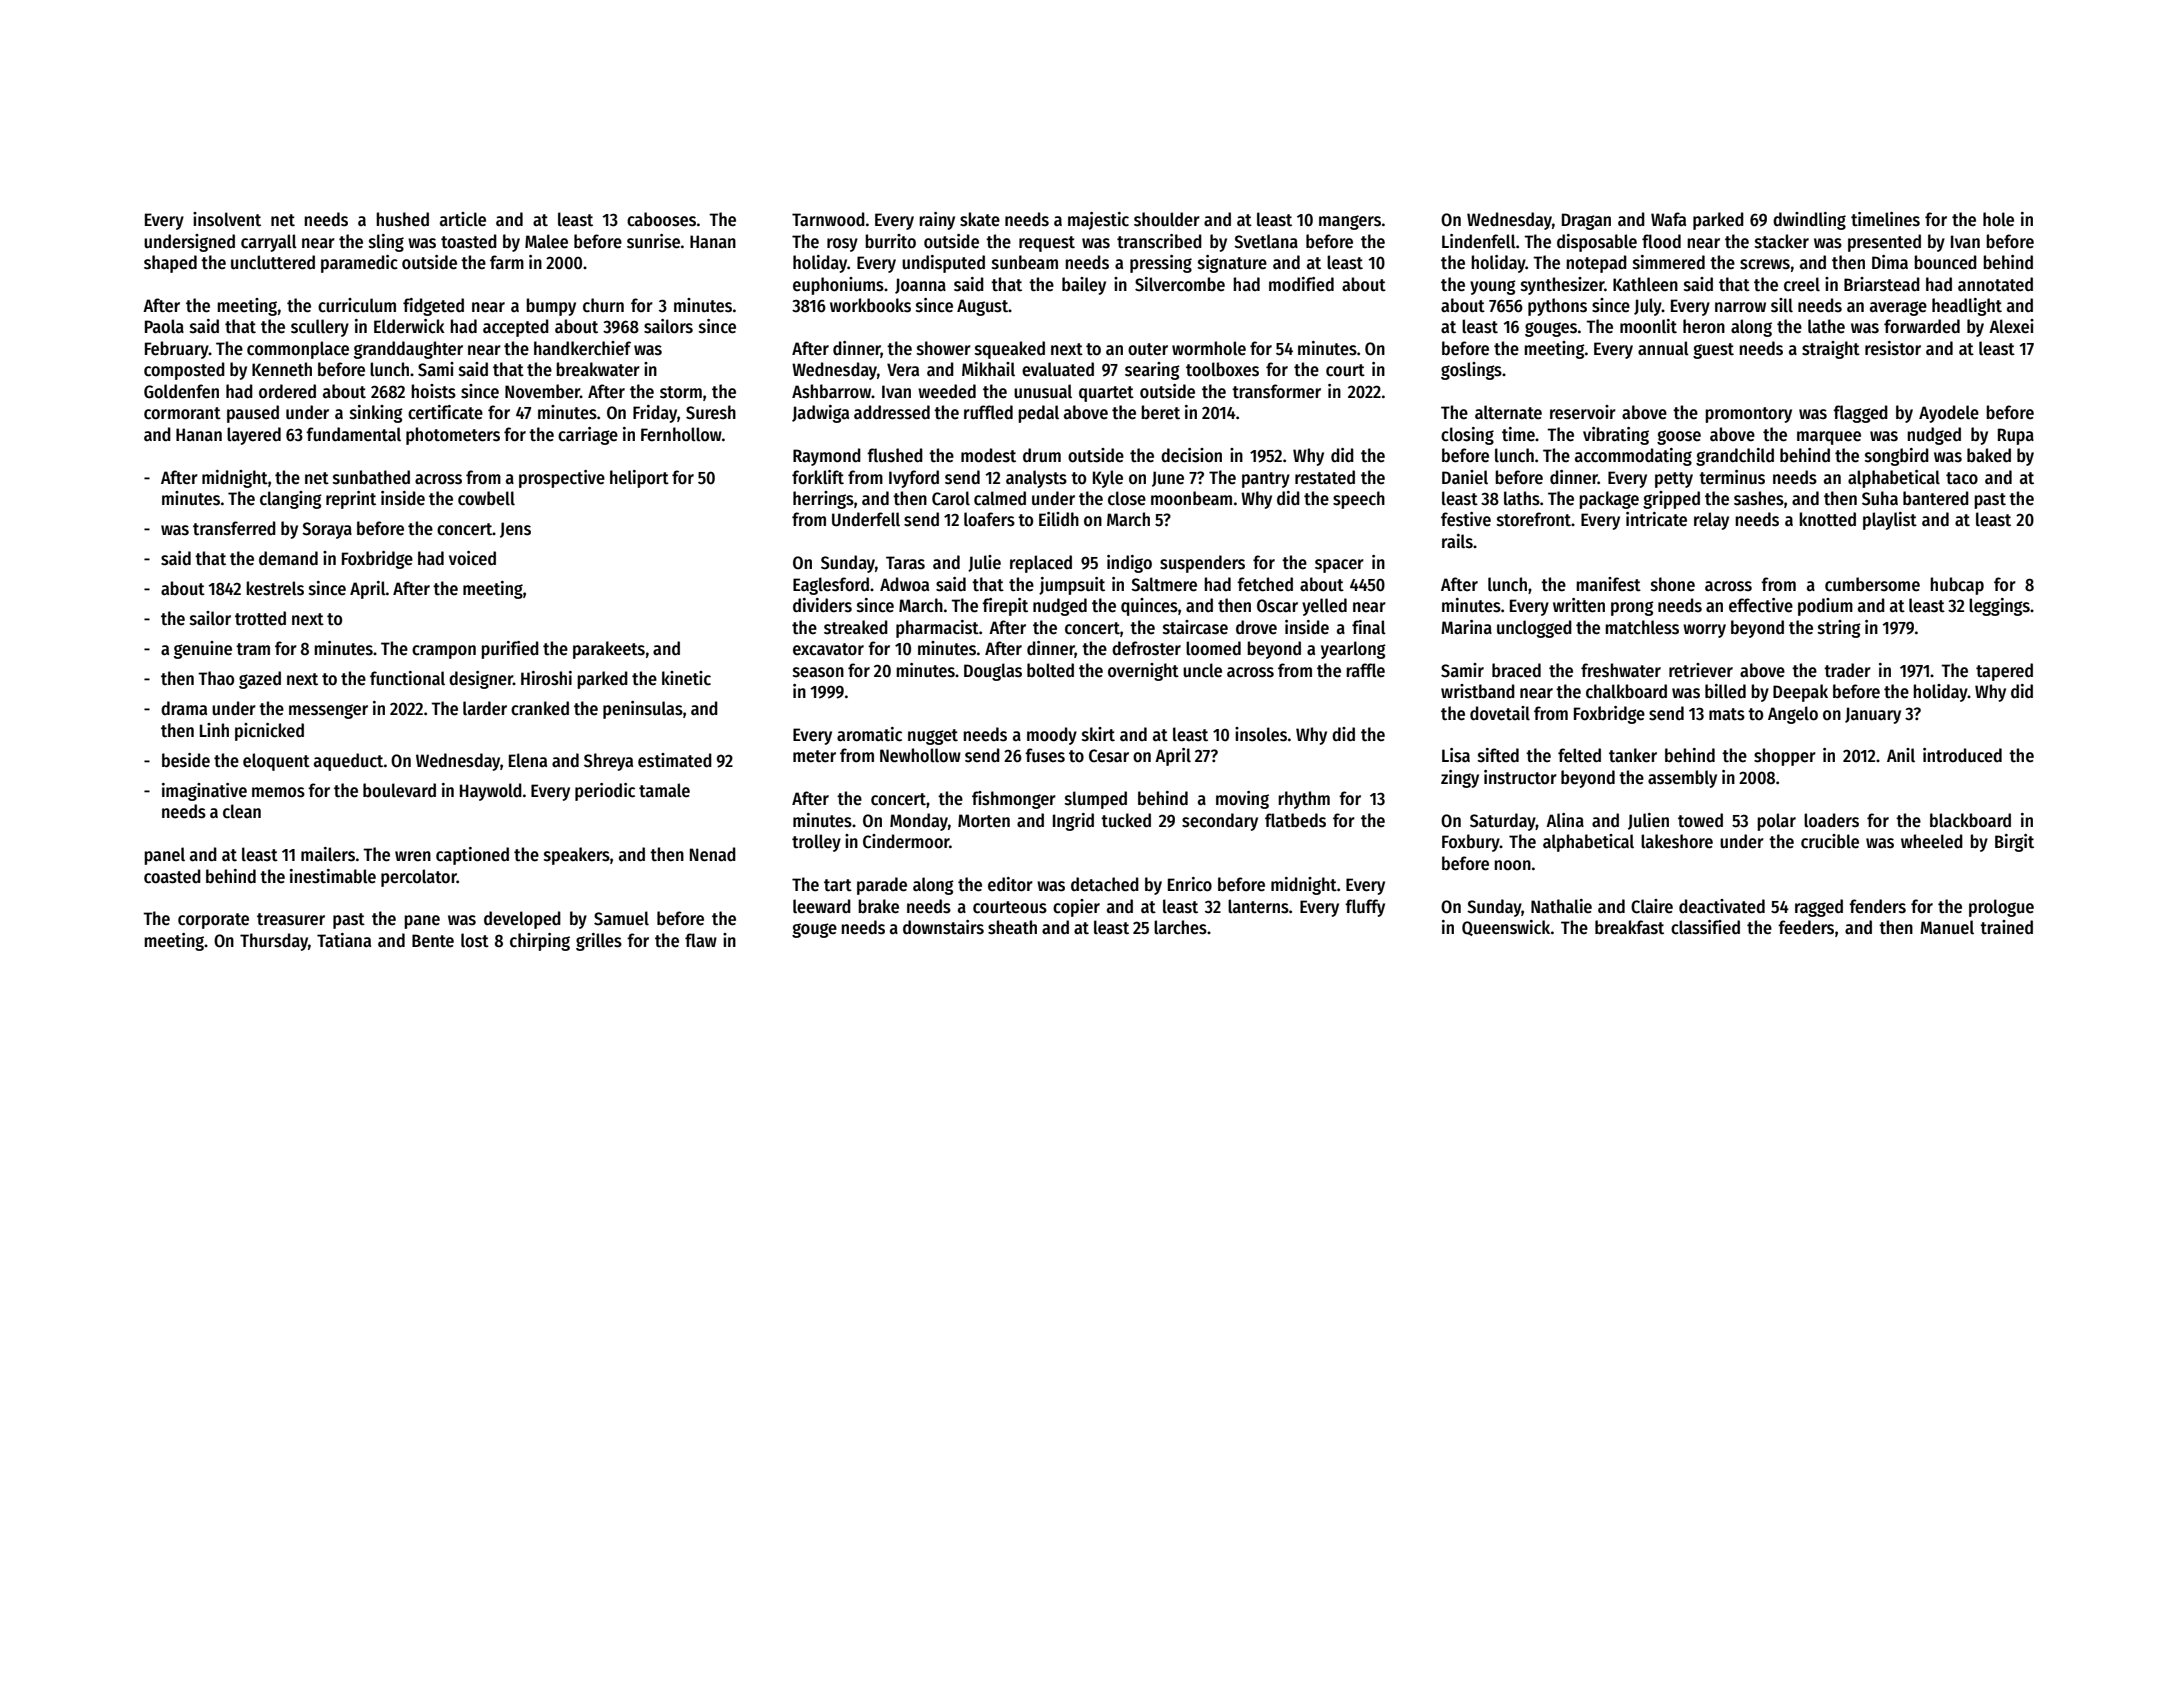  What do you see at coordinates (227, 219) in the screenshot?
I see `insolvent` at bounding box center [227, 219].
